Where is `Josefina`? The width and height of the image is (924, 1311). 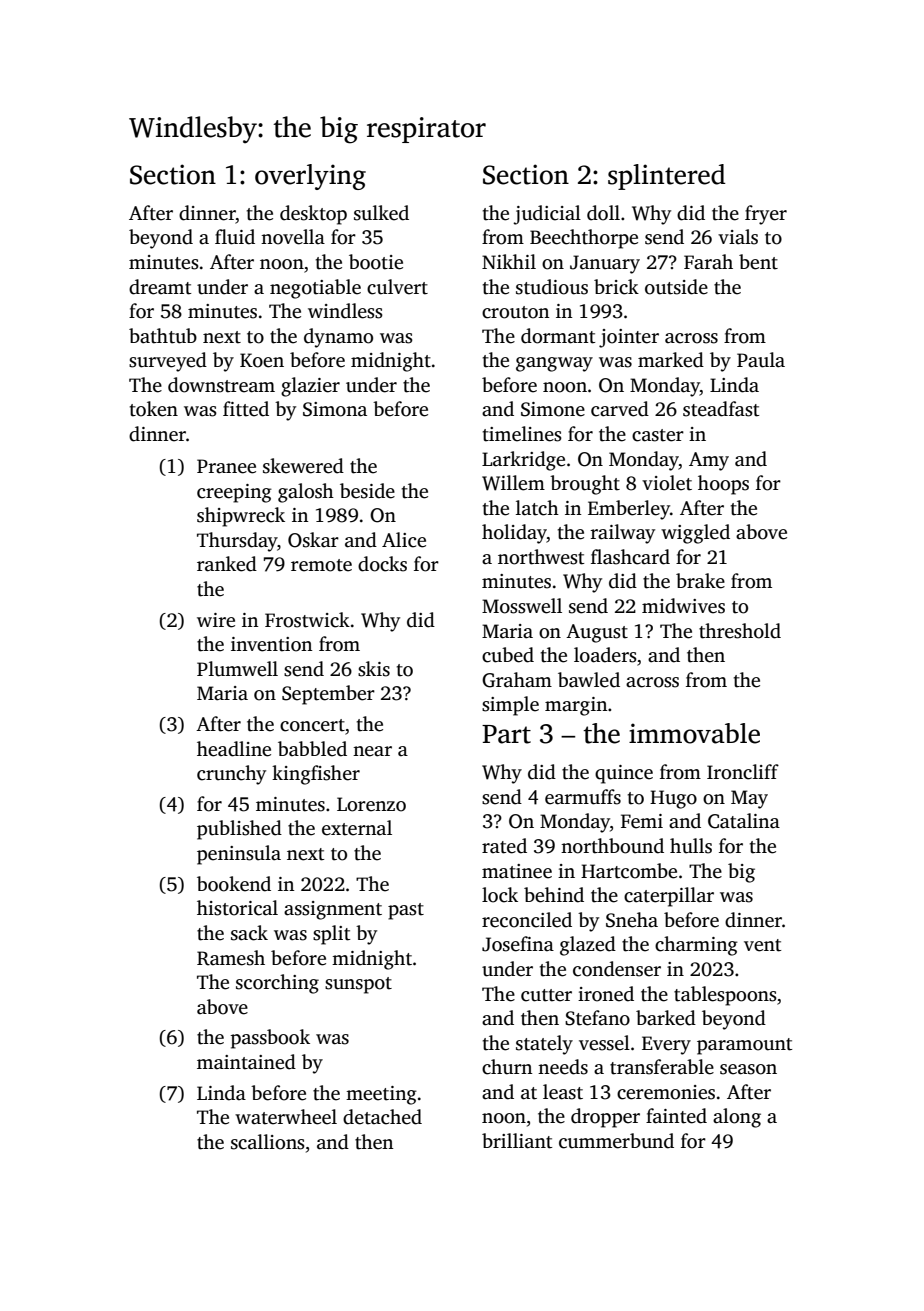
Josefina is located at coordinates (518, 944).
